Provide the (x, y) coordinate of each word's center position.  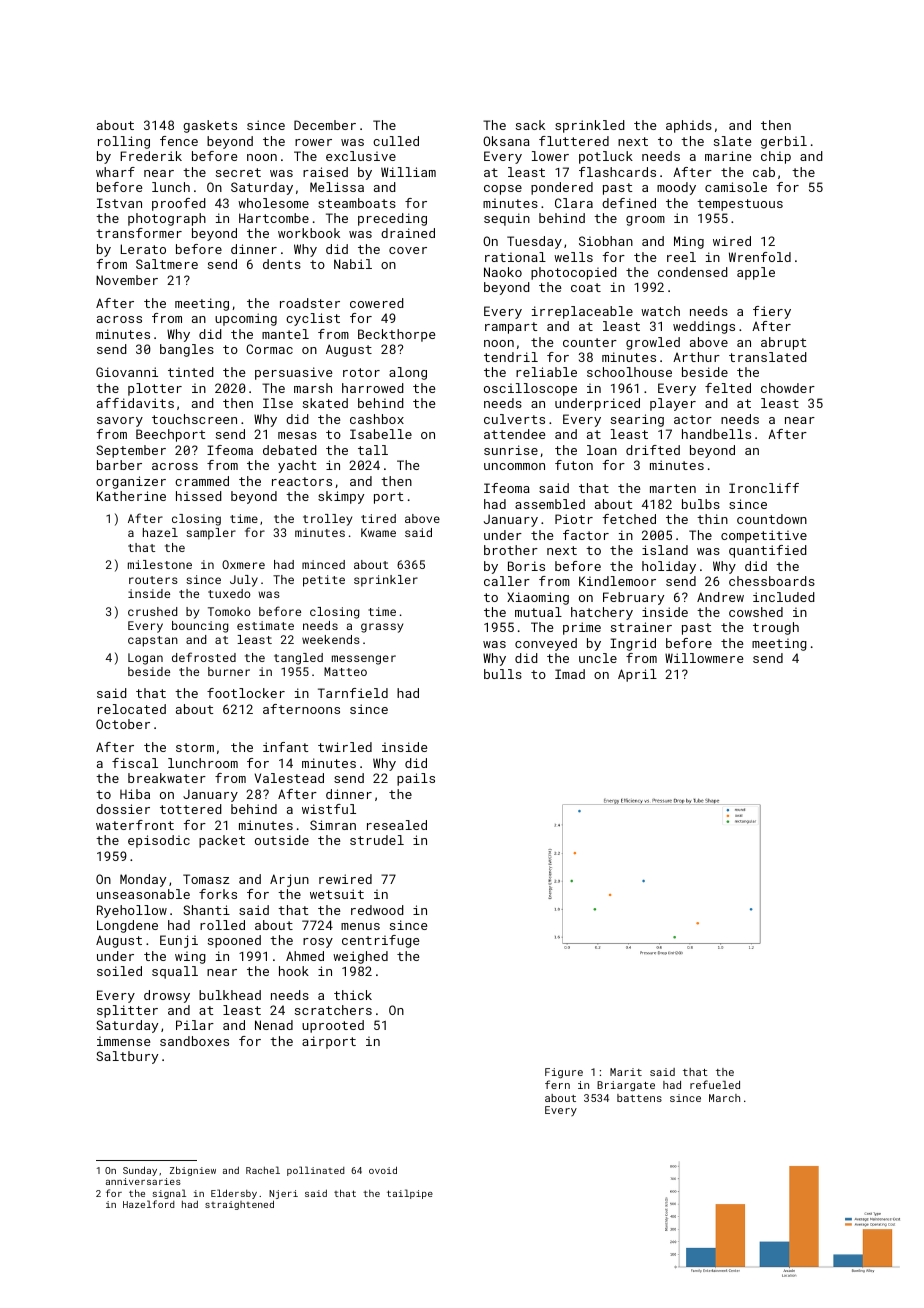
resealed (397, 825)
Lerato (143, 249)
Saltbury (127, 1057)
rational (515, 257)
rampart (511, 328)
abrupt (783, 343)
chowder (788, 388)
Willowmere (704, 658)
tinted (191, 372)
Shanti (206, 910)
